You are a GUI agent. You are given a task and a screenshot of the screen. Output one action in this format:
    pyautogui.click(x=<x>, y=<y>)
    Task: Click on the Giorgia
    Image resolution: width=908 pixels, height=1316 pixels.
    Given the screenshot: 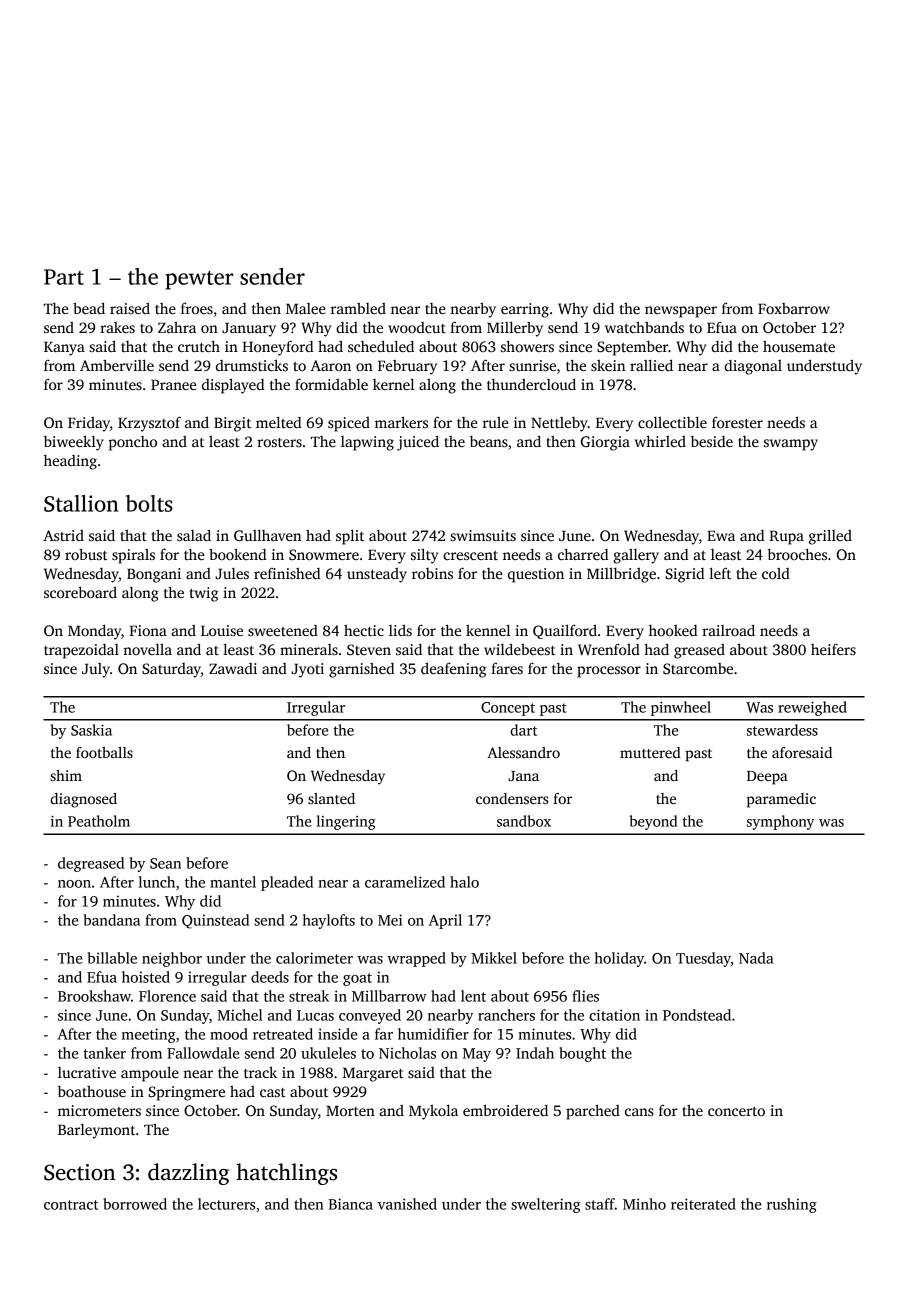 What is the action you would take?
    pyautogui.click(x=605, y=443)
